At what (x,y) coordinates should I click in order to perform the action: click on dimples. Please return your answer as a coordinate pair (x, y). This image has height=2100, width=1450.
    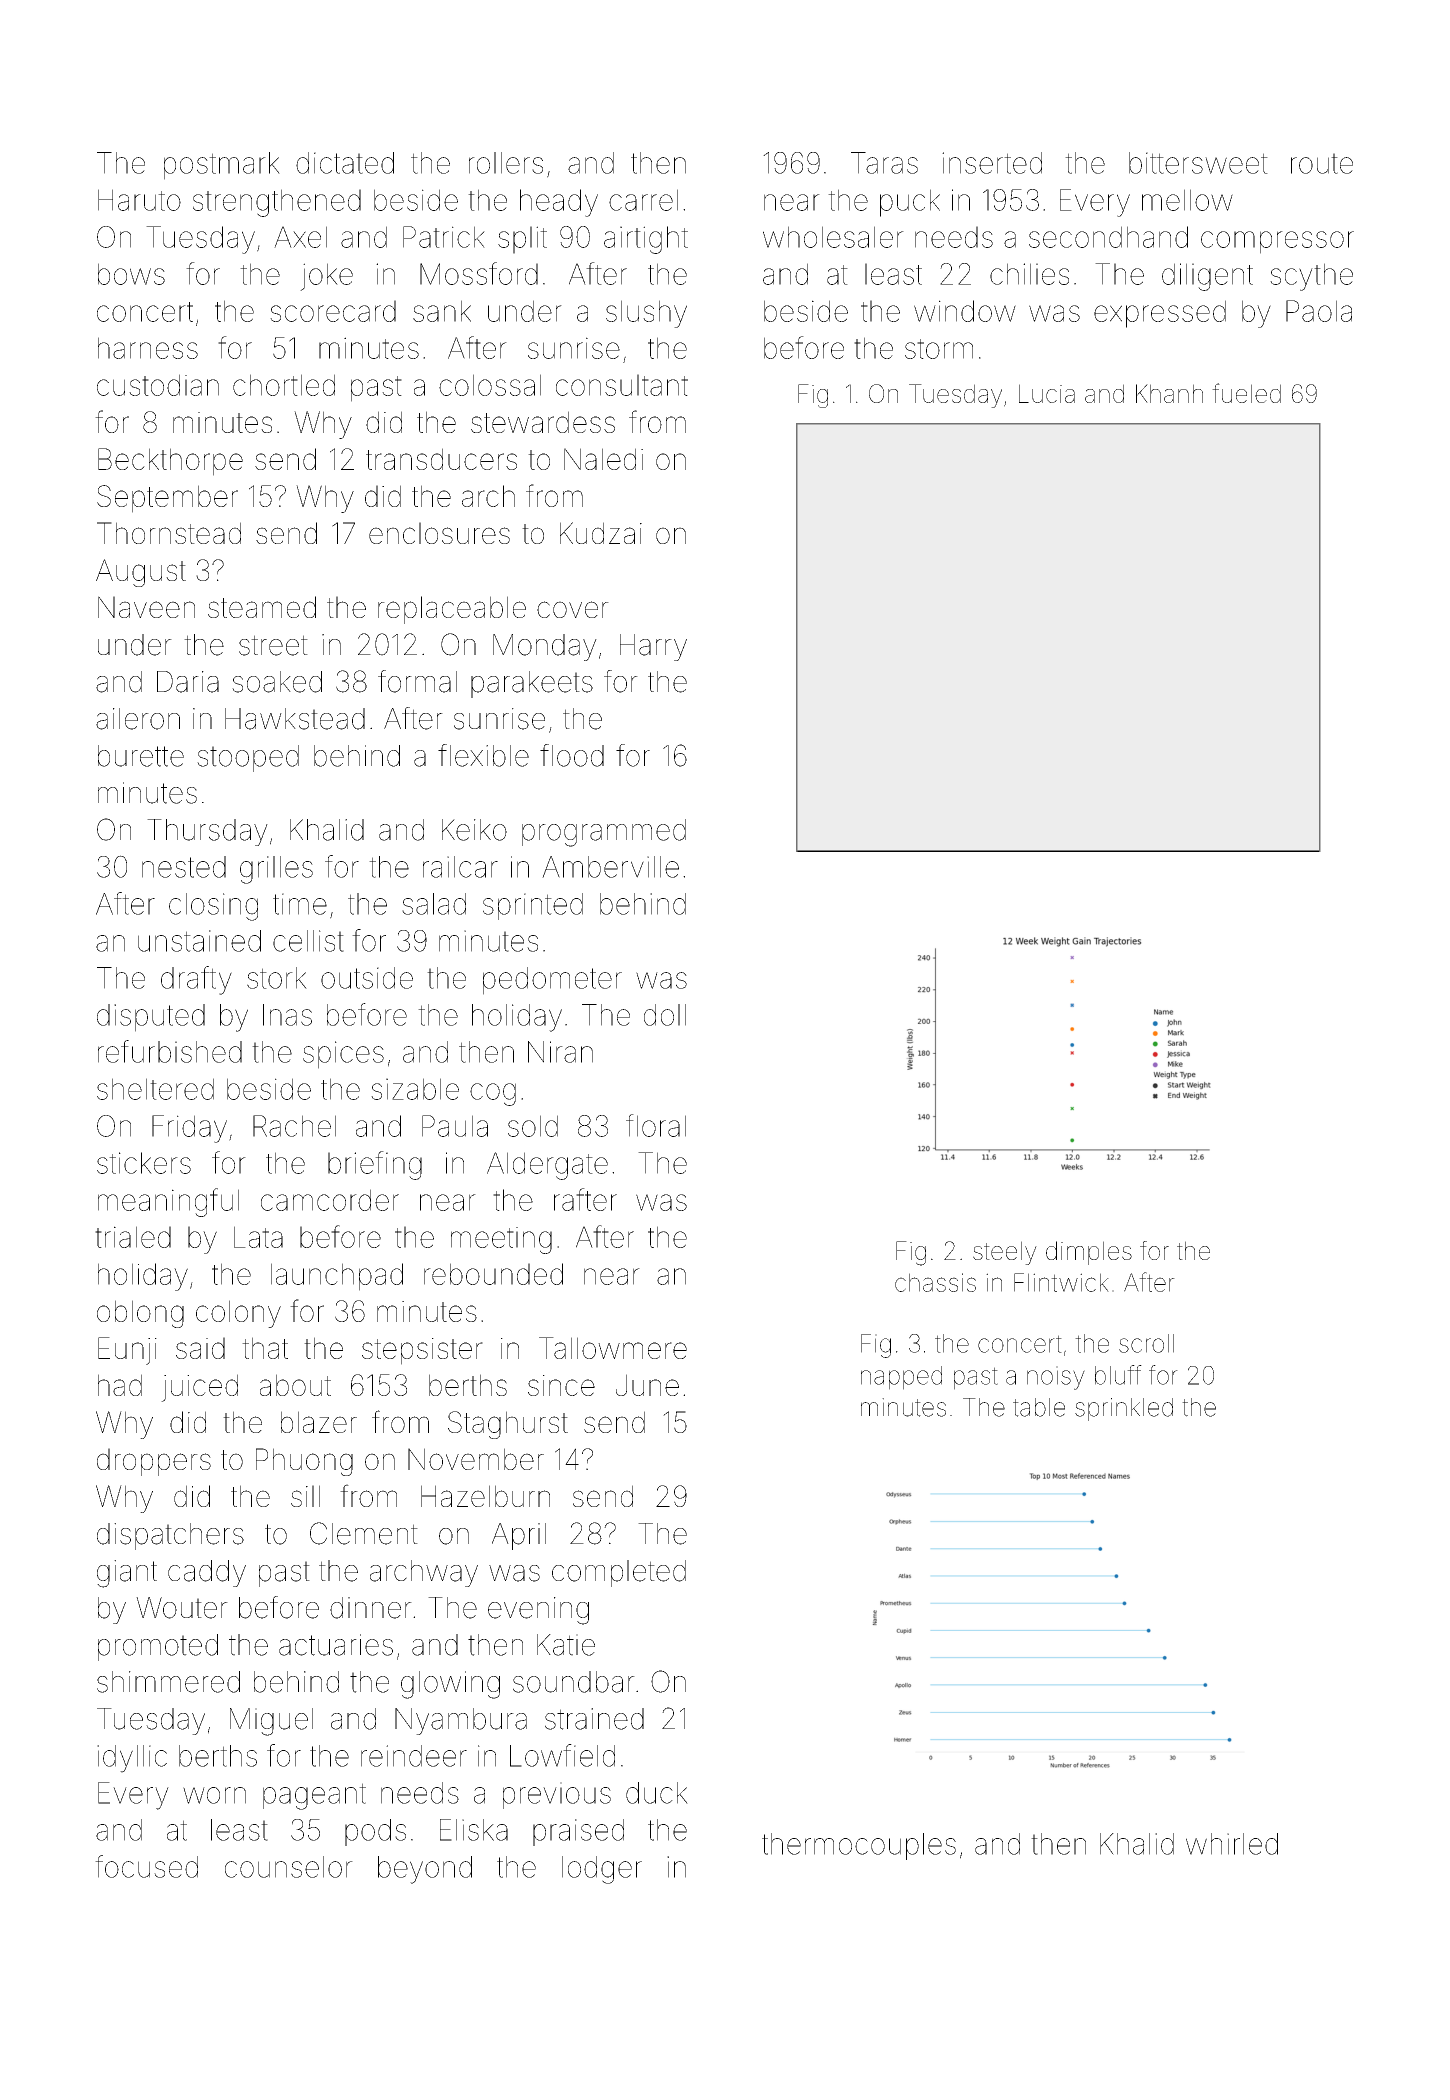
    Looking at the image, I should click on (1089, 1253).
